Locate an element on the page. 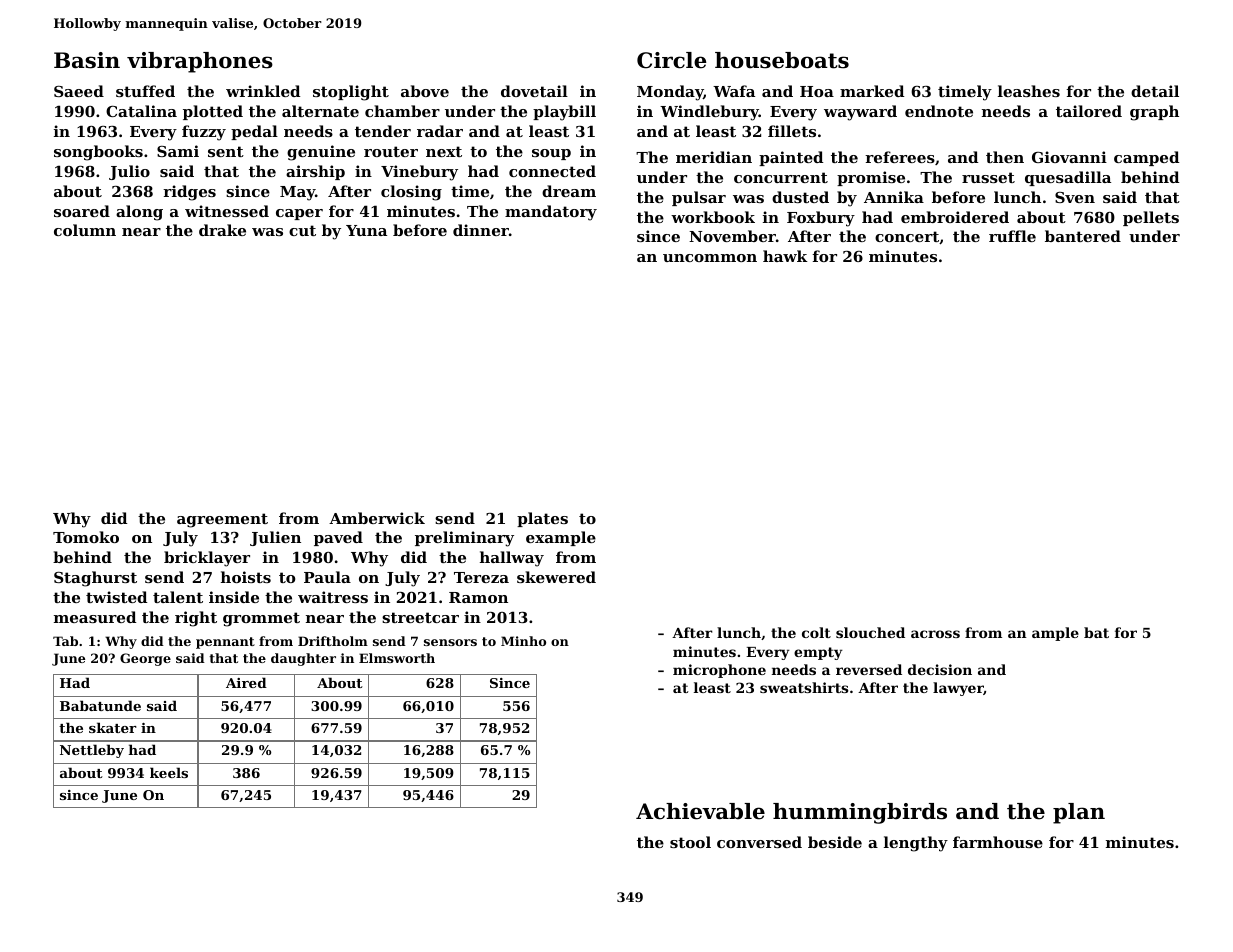  column is located at coordinates (85, 230).
